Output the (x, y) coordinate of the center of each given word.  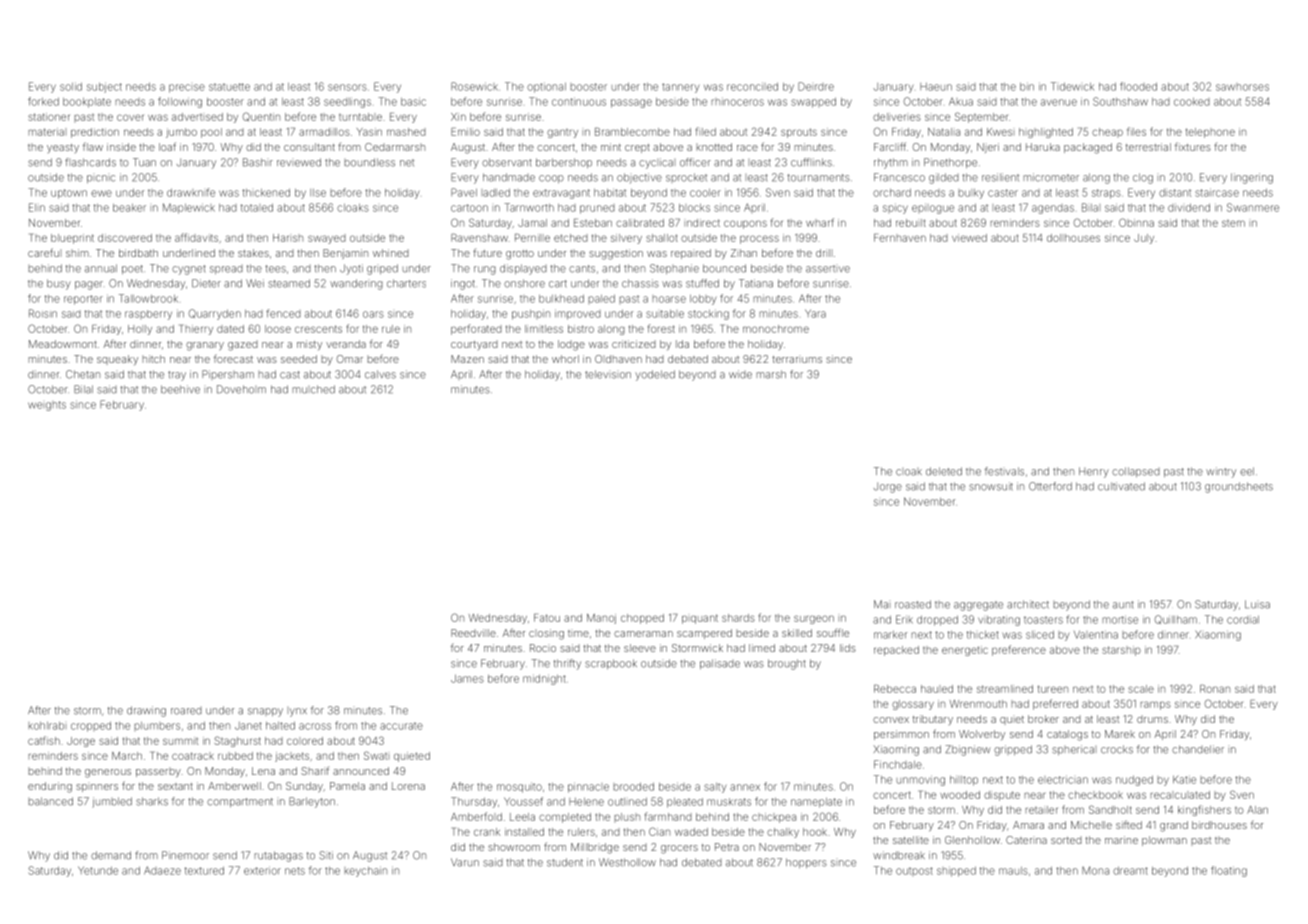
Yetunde (98, 870)
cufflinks (811, 162)
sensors (347, 87)
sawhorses (1242, 87)
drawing (146, 711)
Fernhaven (900, 238)
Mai (882, 604)
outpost (914, 871)
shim (77, 253)
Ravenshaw (479, 238)
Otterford (1050, 486)
